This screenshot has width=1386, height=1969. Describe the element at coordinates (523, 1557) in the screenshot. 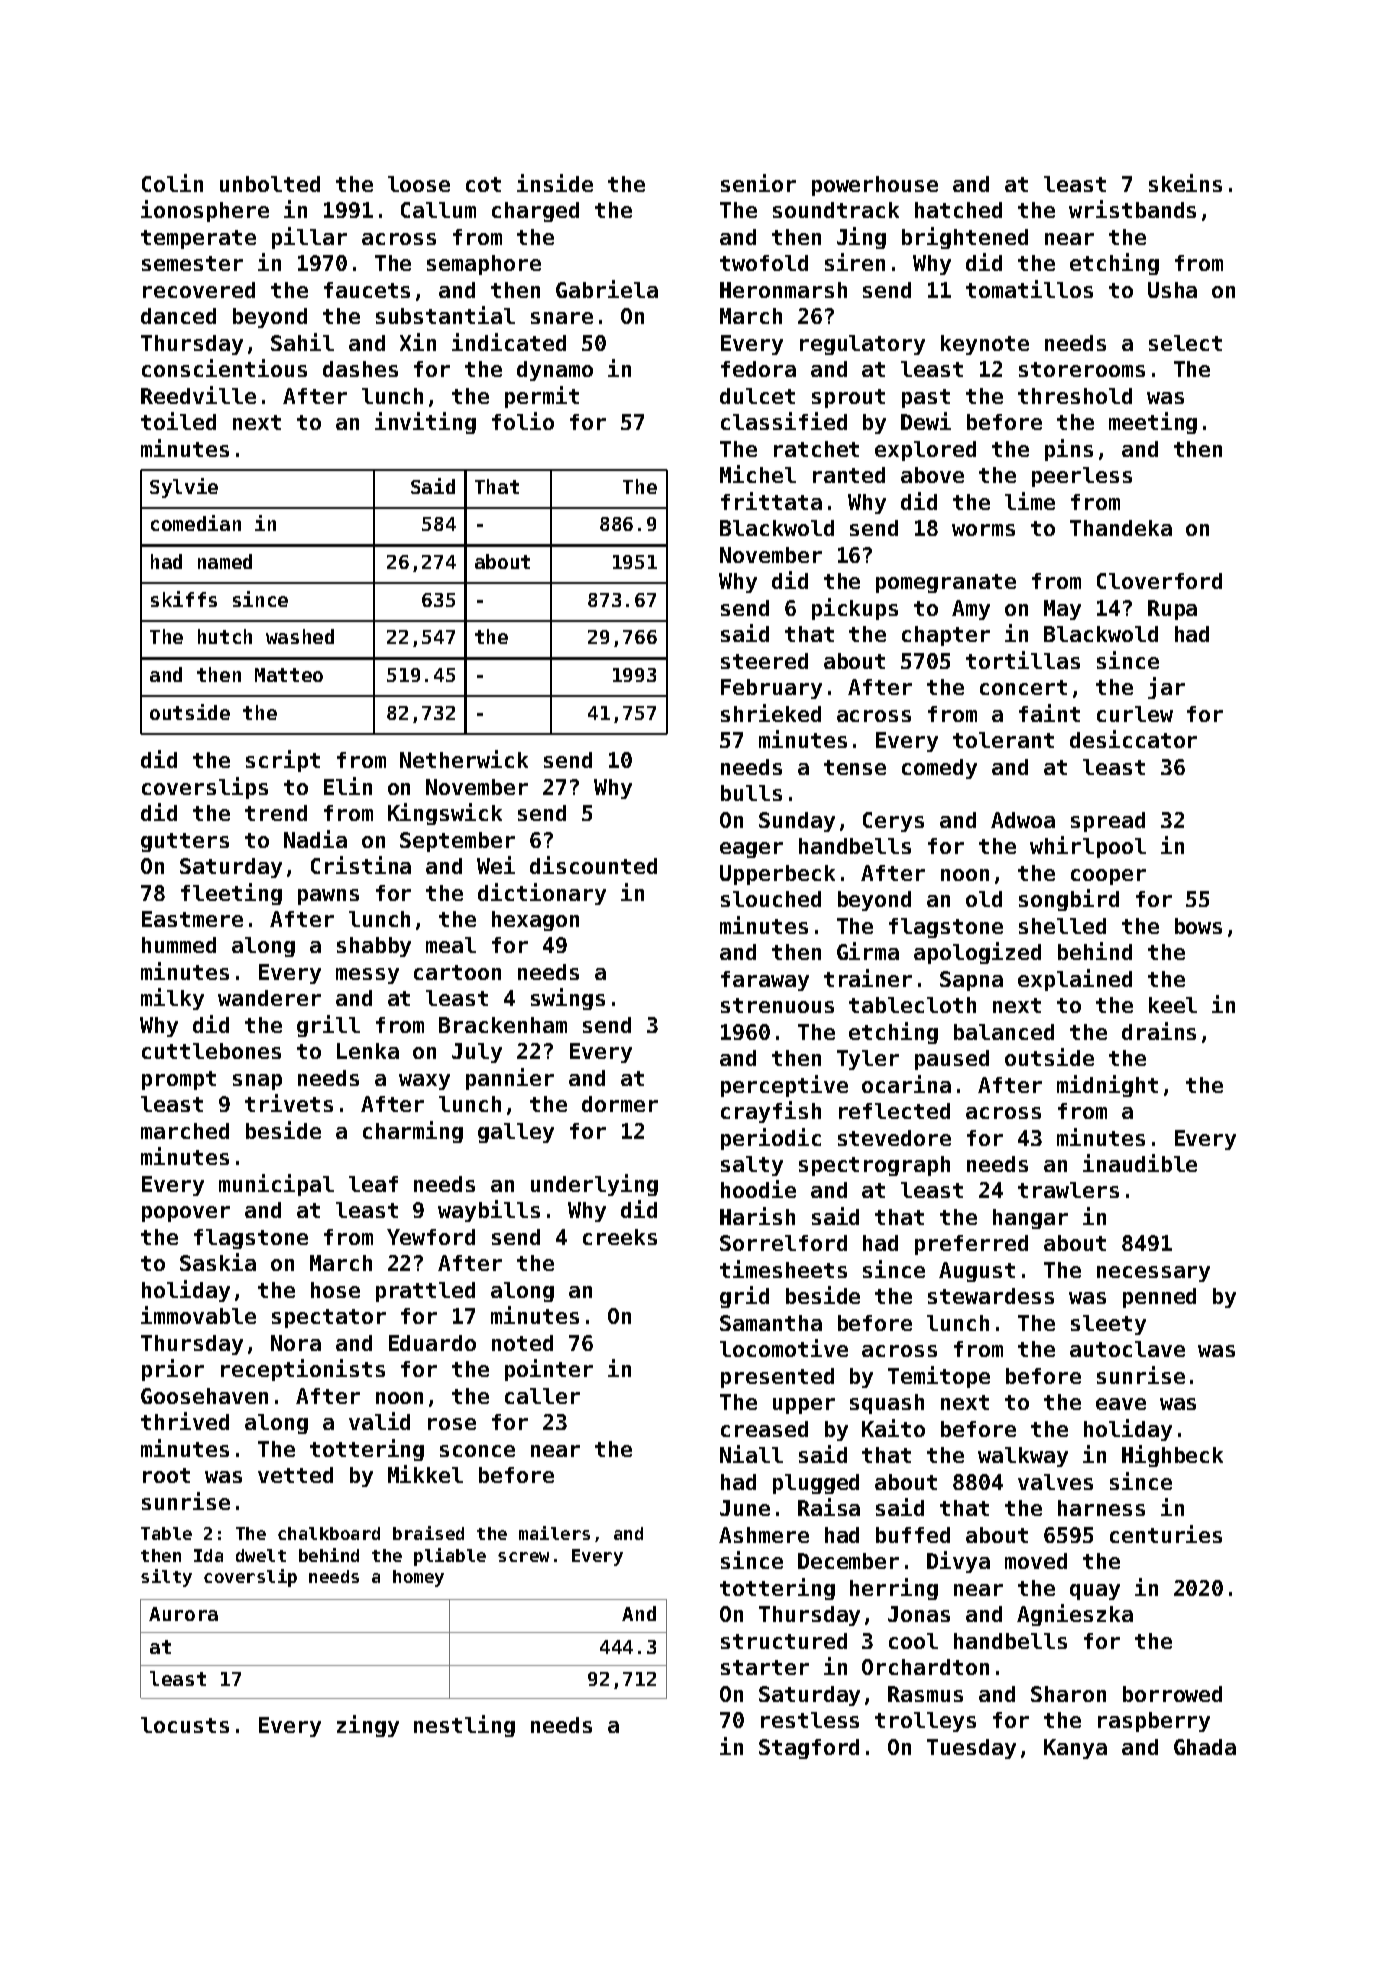

I see `screw` at that location.
